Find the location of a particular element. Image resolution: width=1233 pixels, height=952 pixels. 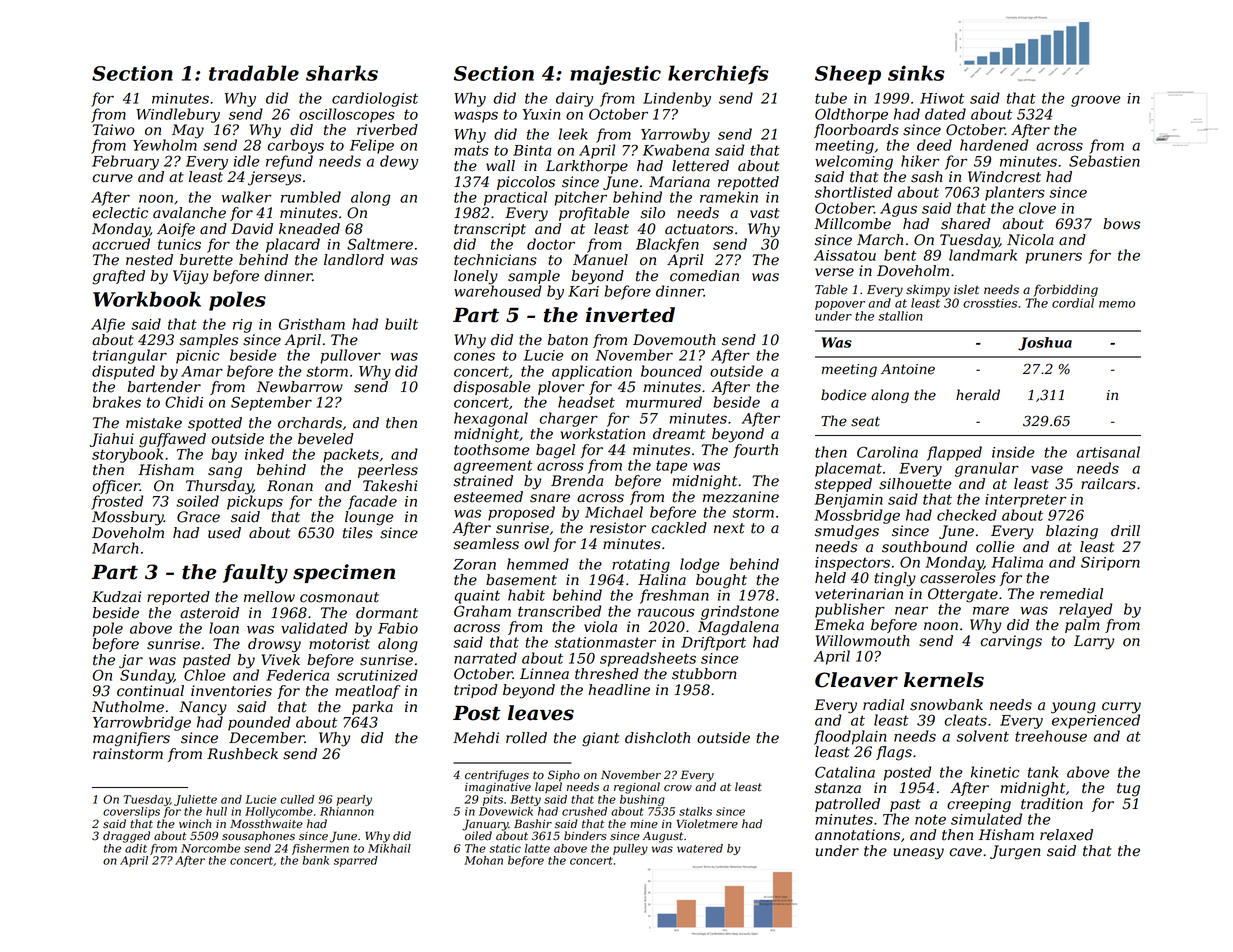

snare is located at coordinates (550, 498).
